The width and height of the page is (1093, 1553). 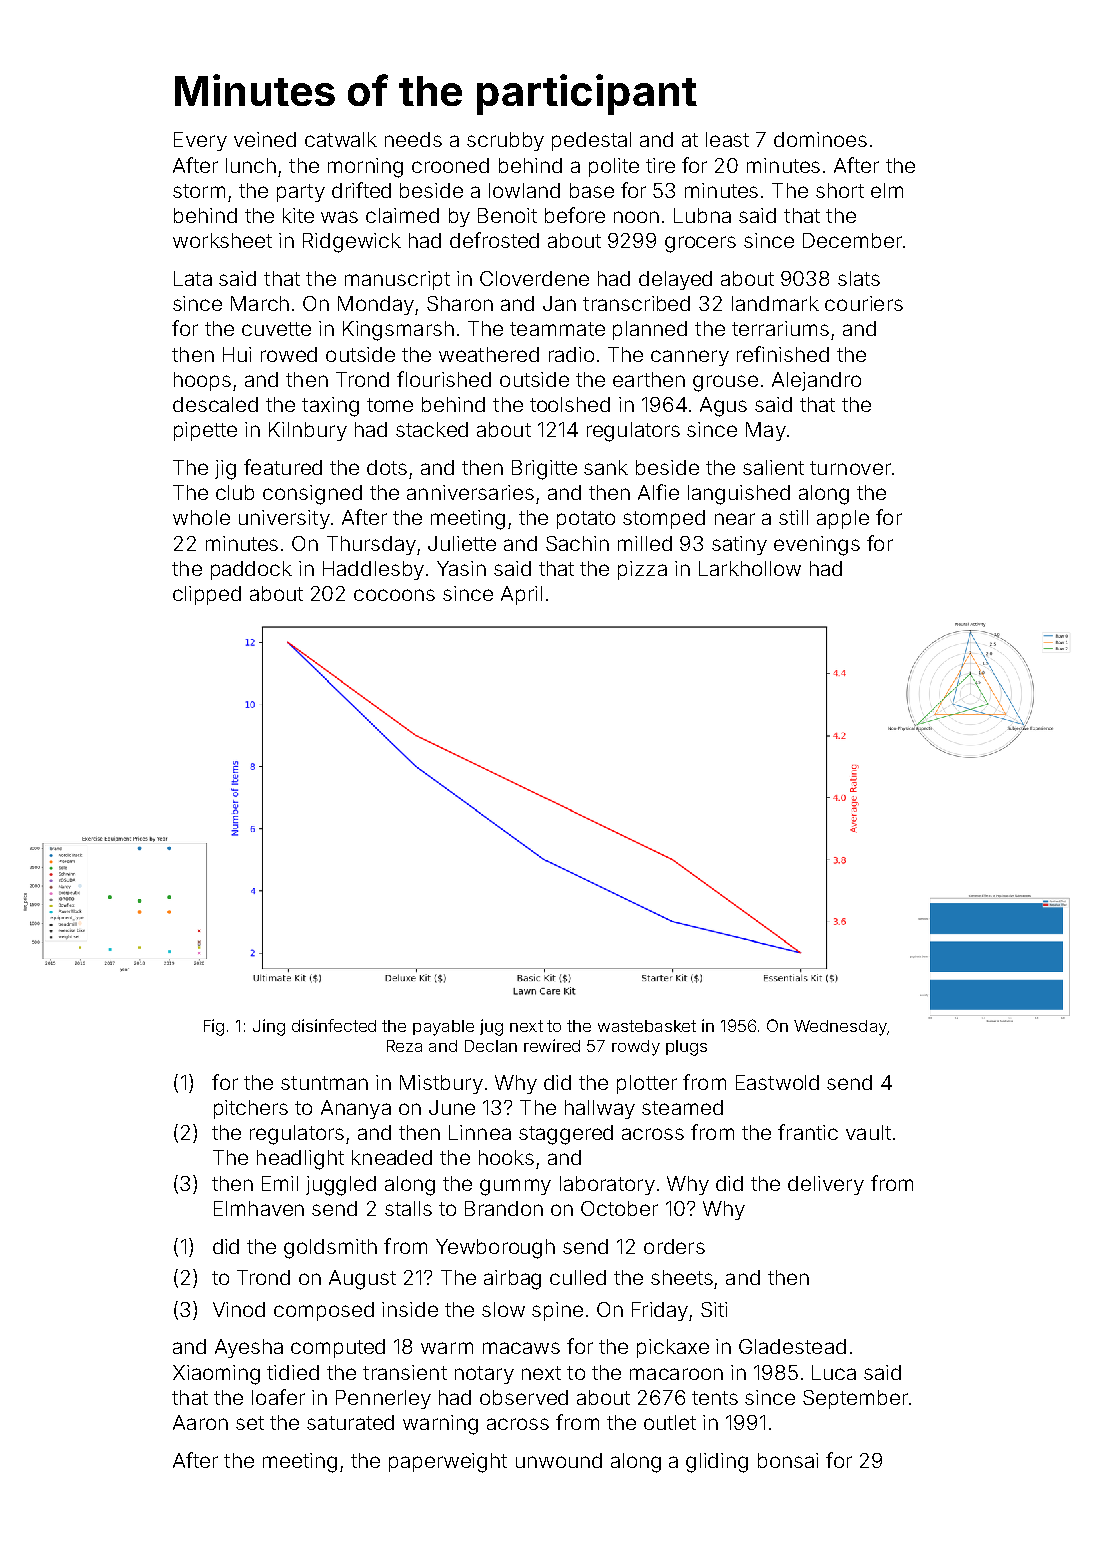 I want to click on tidied, so click(x=293, y=1372).
